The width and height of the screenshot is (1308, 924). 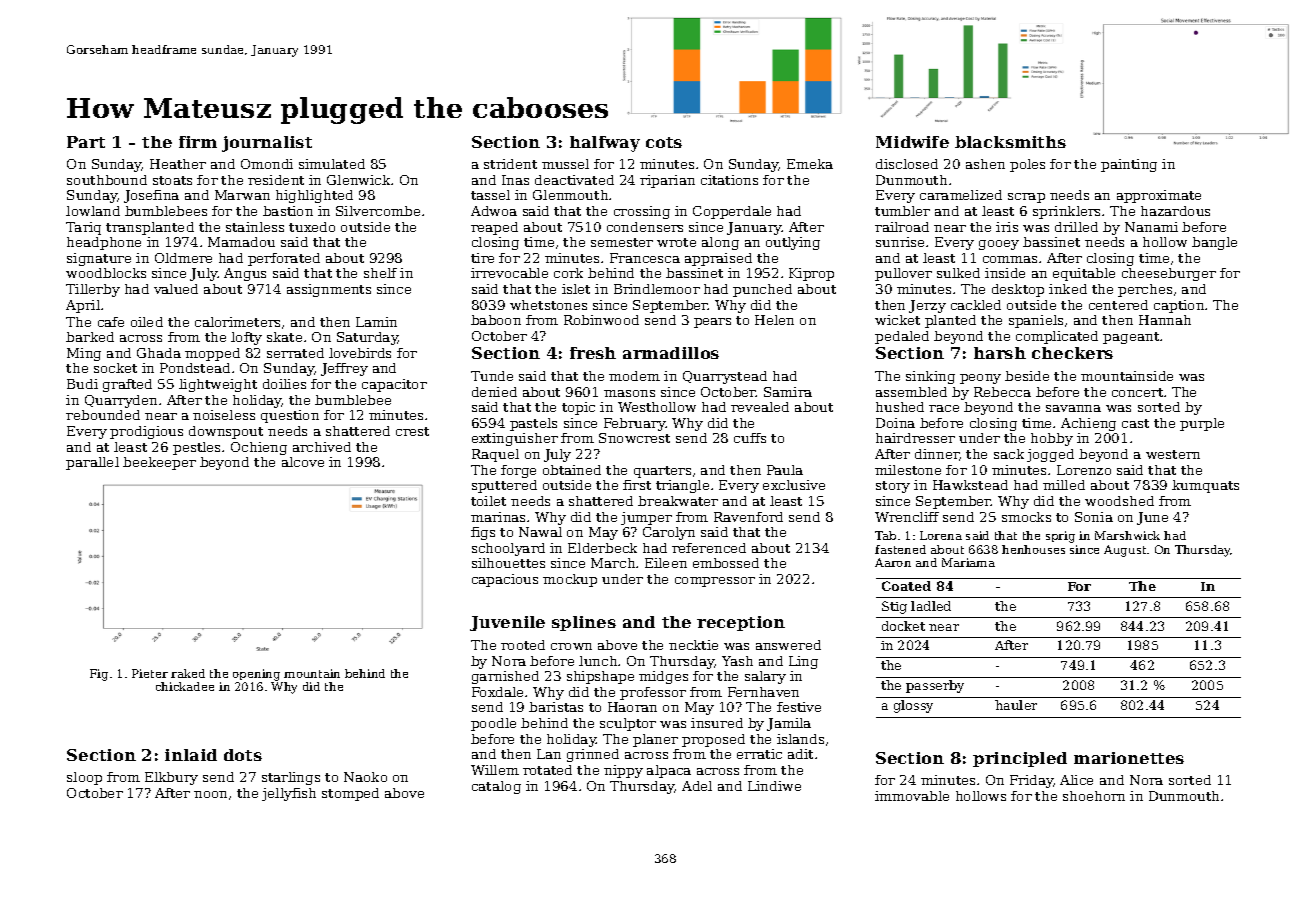 What do you see at coordinates (1010, 142) in the screenshot?
I see `blacksmiths` at bounding box center [1010, 142].
